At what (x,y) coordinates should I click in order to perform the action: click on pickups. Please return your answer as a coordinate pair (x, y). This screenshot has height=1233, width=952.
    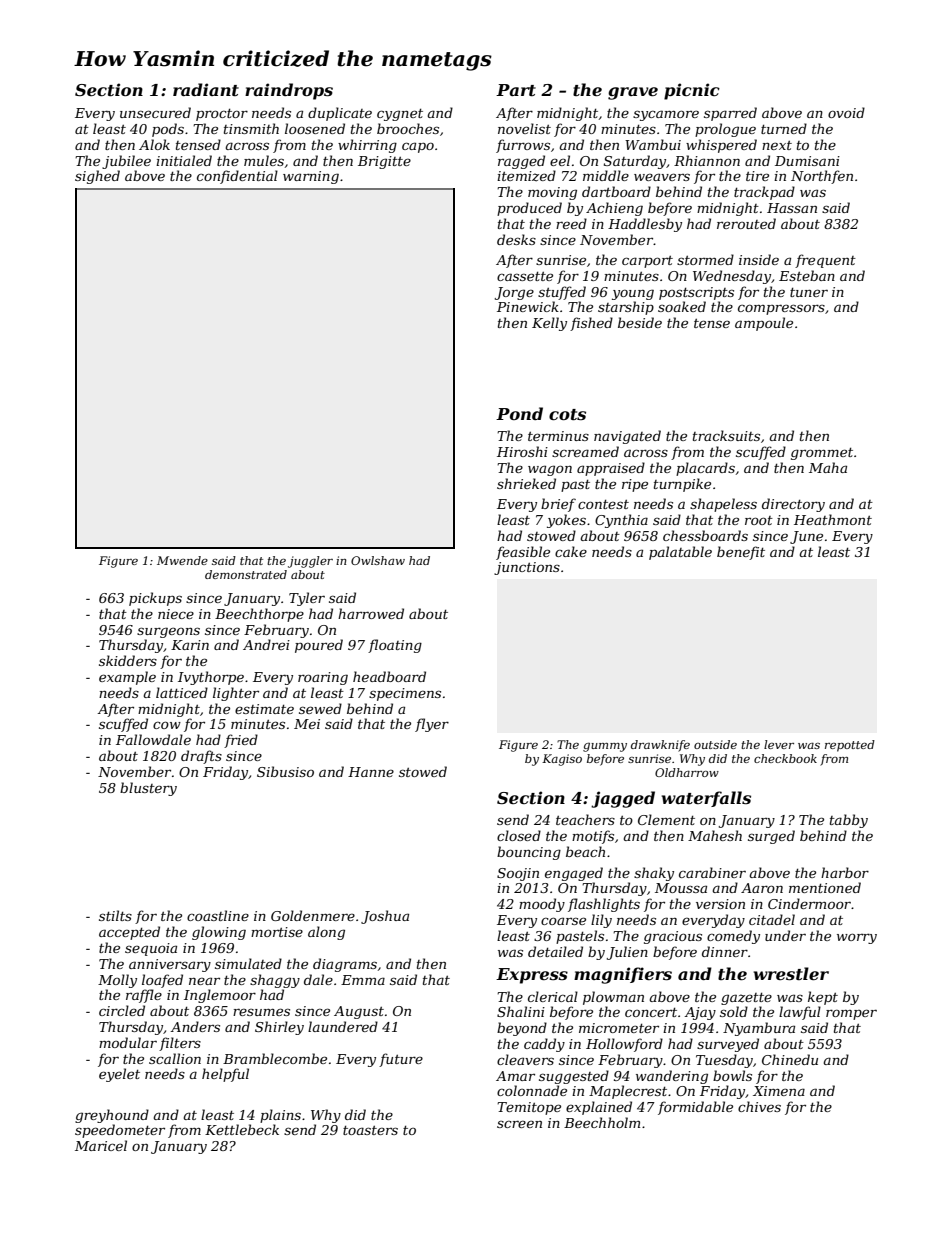
    Looking at the image, I should click on (155, 599).
